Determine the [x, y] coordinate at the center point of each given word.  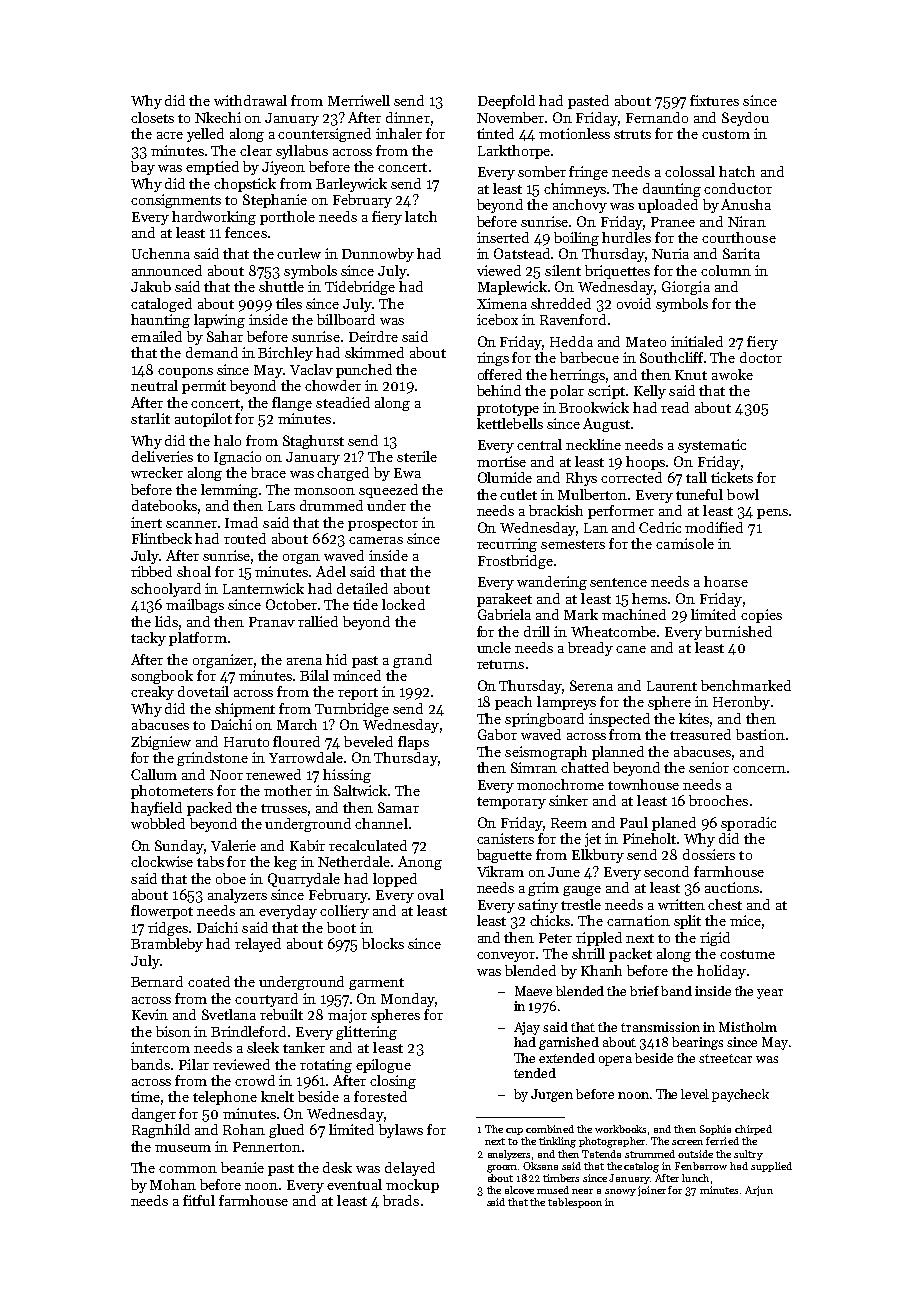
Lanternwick [263, 588]
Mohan [173, 1184]
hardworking [214, 218]
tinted [495, 133]
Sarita [741, 253]
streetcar [725, 1058]
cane [631, 649]
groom [502, 1169]
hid [336, 659]
